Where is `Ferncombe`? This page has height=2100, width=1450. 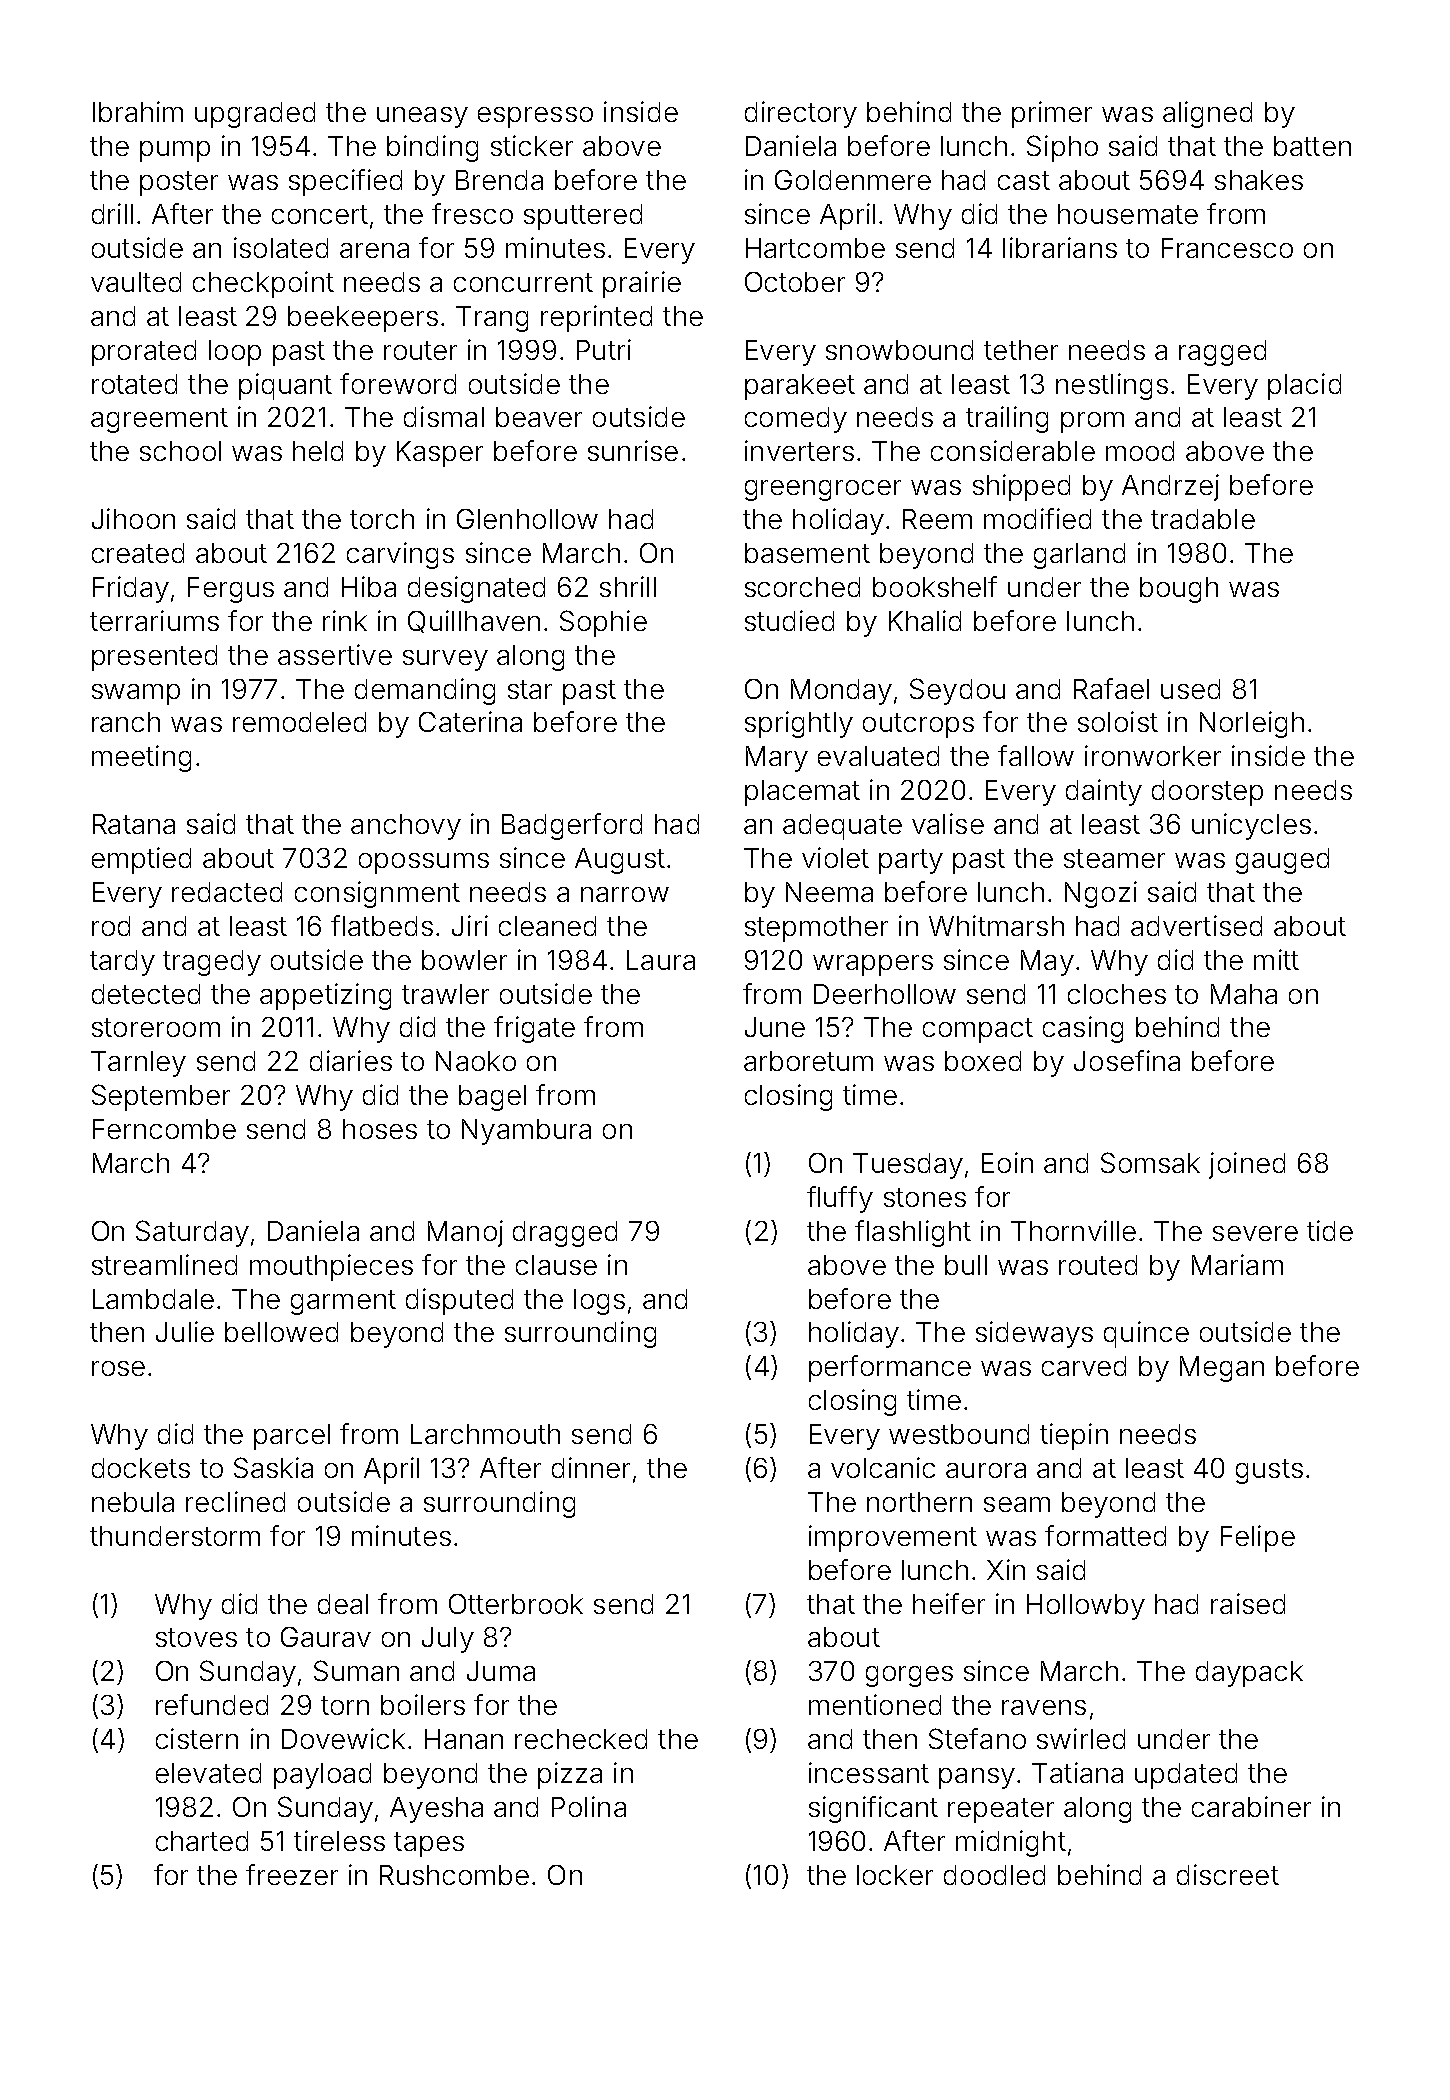
Ferncombe is located at coordinates (164, 1129).
